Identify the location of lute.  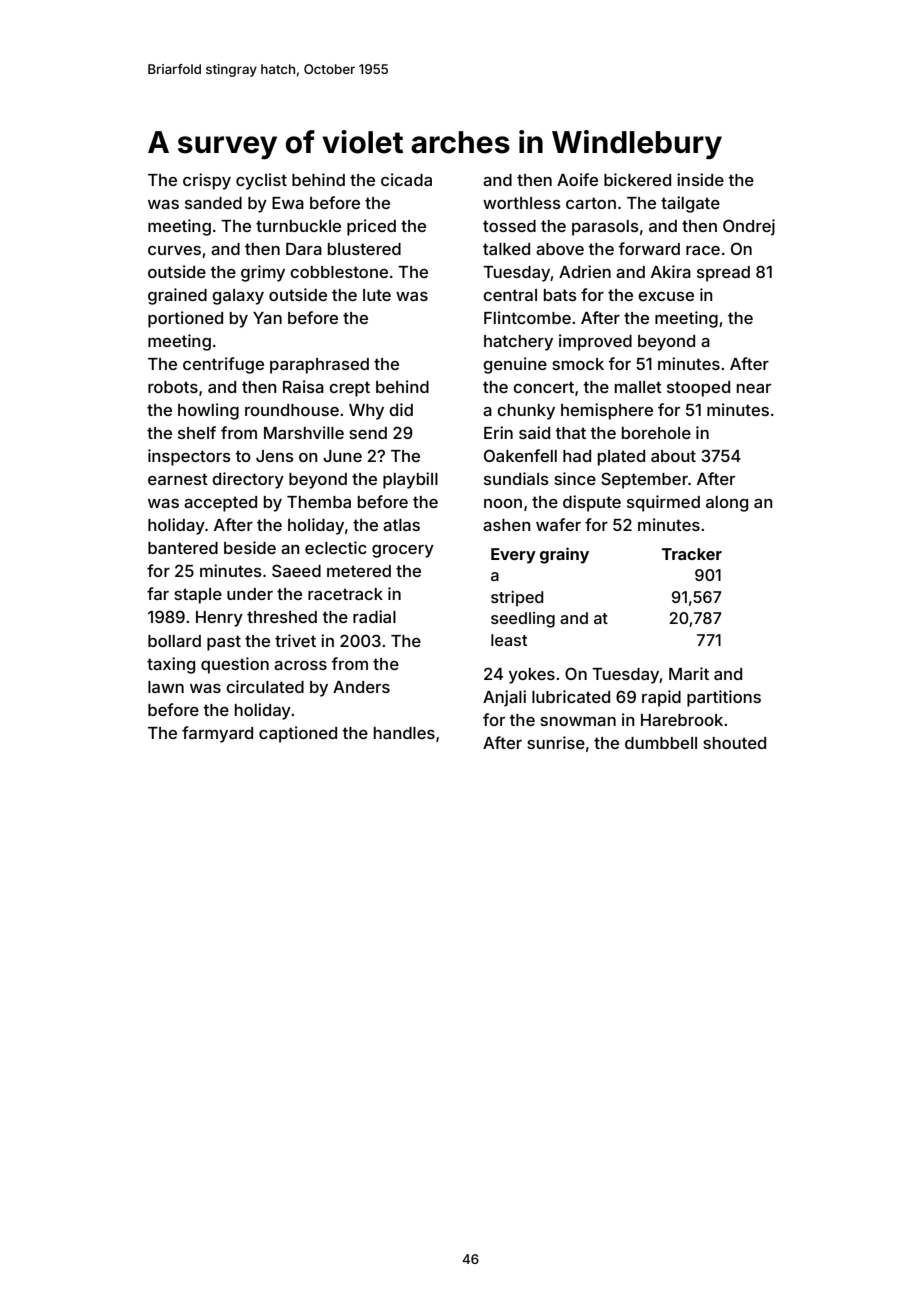
(377, 295).
